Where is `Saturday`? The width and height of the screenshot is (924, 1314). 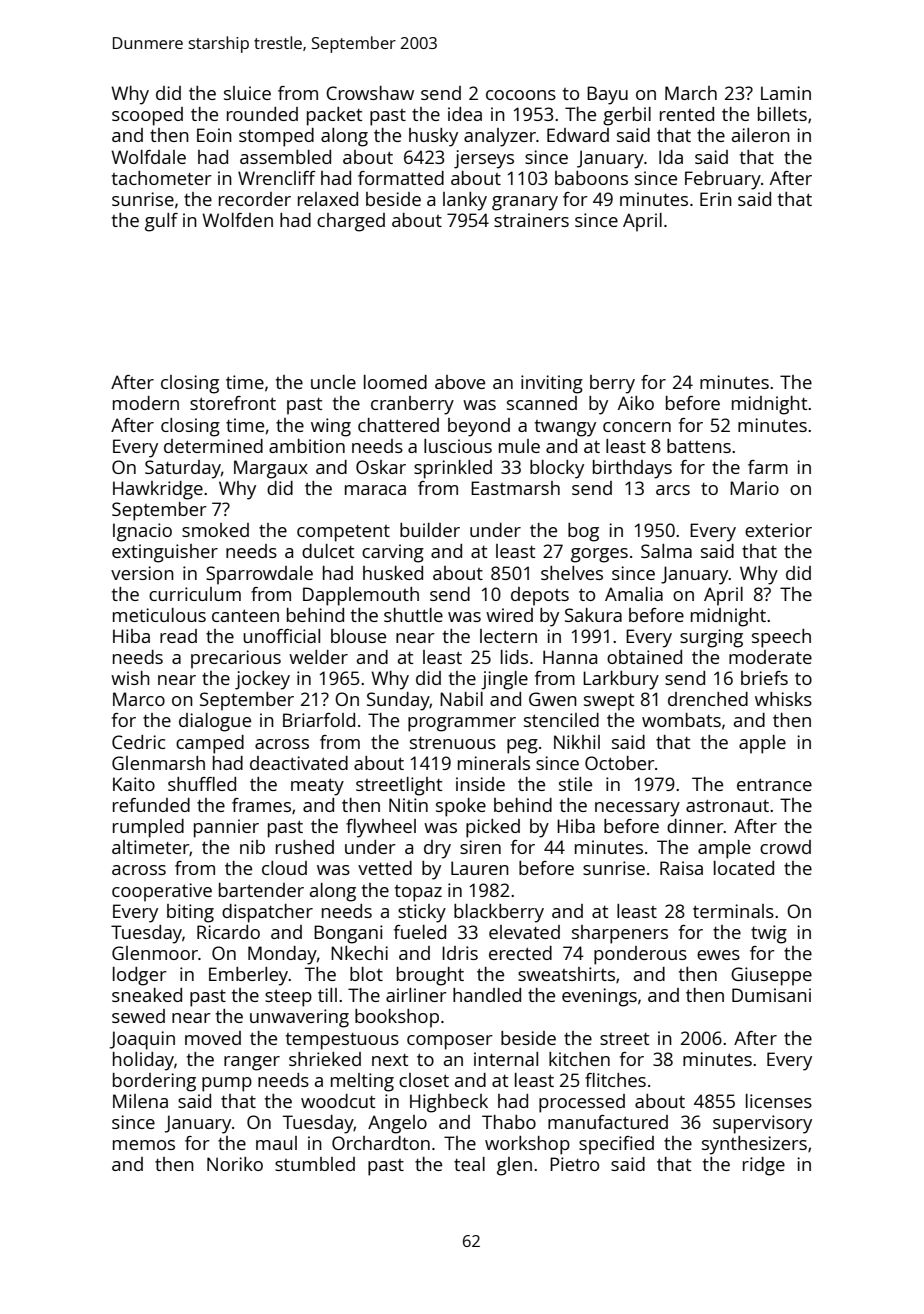 Saturday is located at coordinates (183, 469).
